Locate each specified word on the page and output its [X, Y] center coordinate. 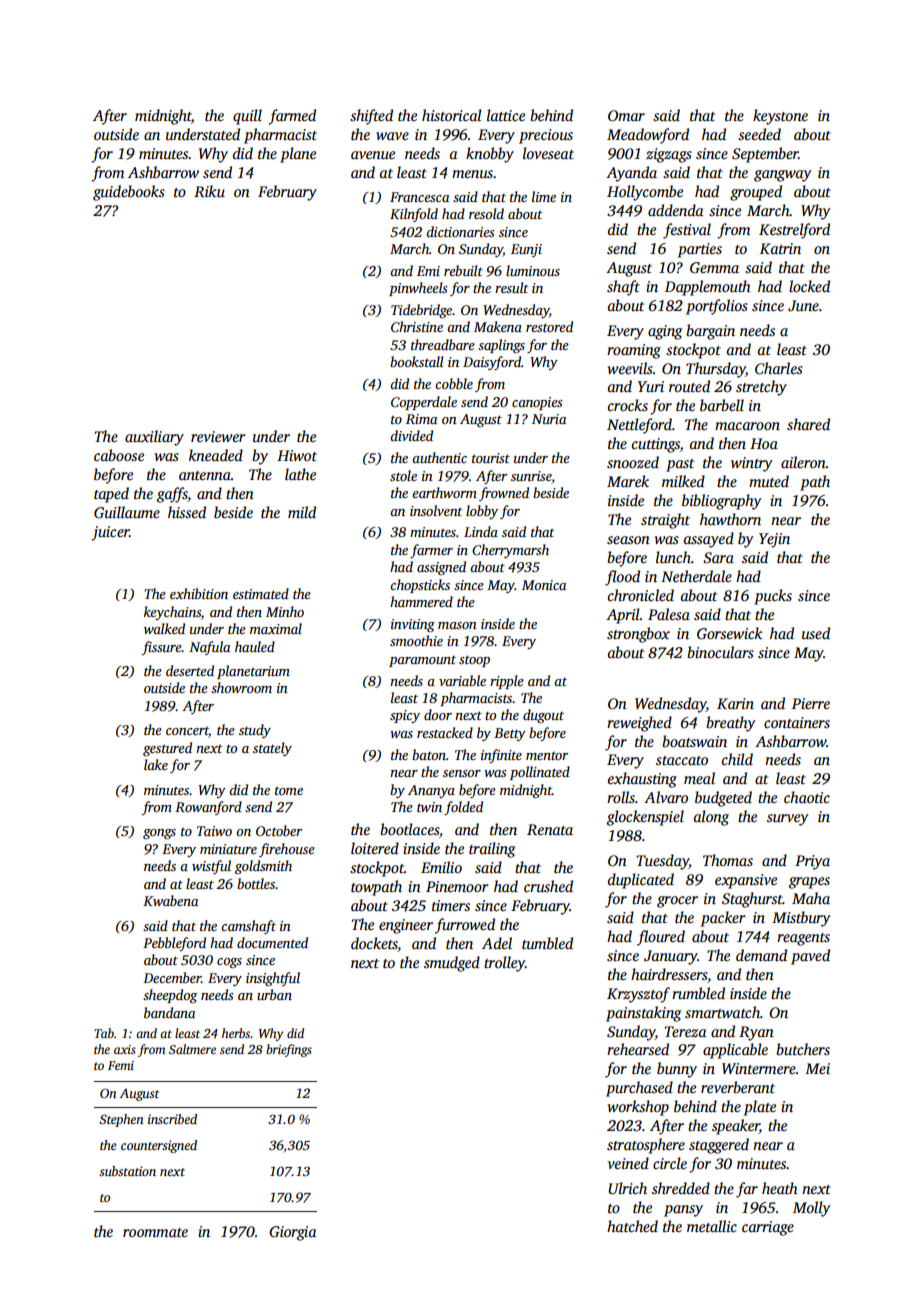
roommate [155, 1232]
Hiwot [297, 455]
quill [247, 117]
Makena [498, 326]
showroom [241, 687]
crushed [548, 886]
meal [699, 778]
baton [429, 754]
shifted [371, 117]
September [765, 155]
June [803, 306]
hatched [632, 1226]
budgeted [723, 799]
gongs [159, 834]
